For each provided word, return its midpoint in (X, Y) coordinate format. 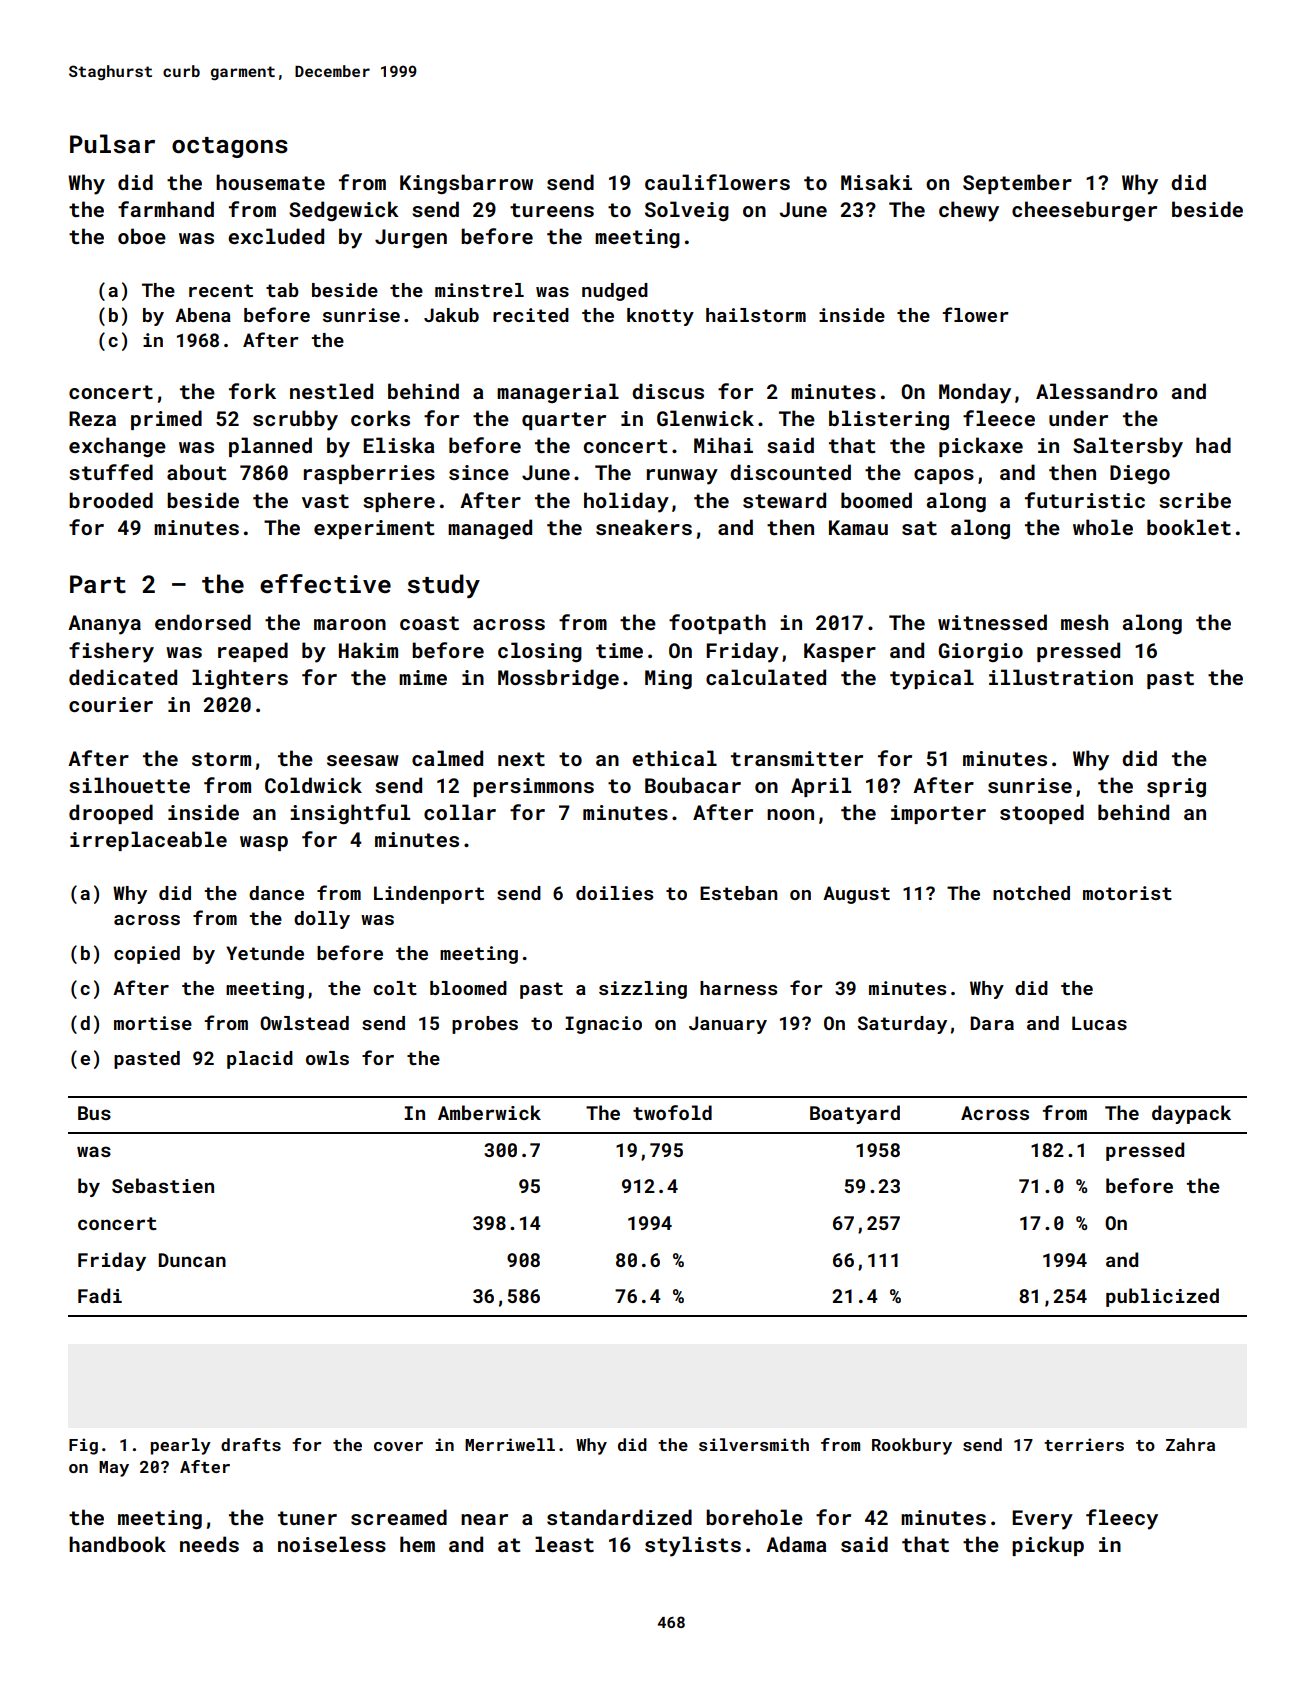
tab (282, 290)
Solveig (687, 211)
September (1017, 184)
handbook (117, 1544)
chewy (969, 211)
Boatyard (855, 1114)
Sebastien (163, 1185)
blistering (889, 420)
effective (325, 584)
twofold (672, 1112)
